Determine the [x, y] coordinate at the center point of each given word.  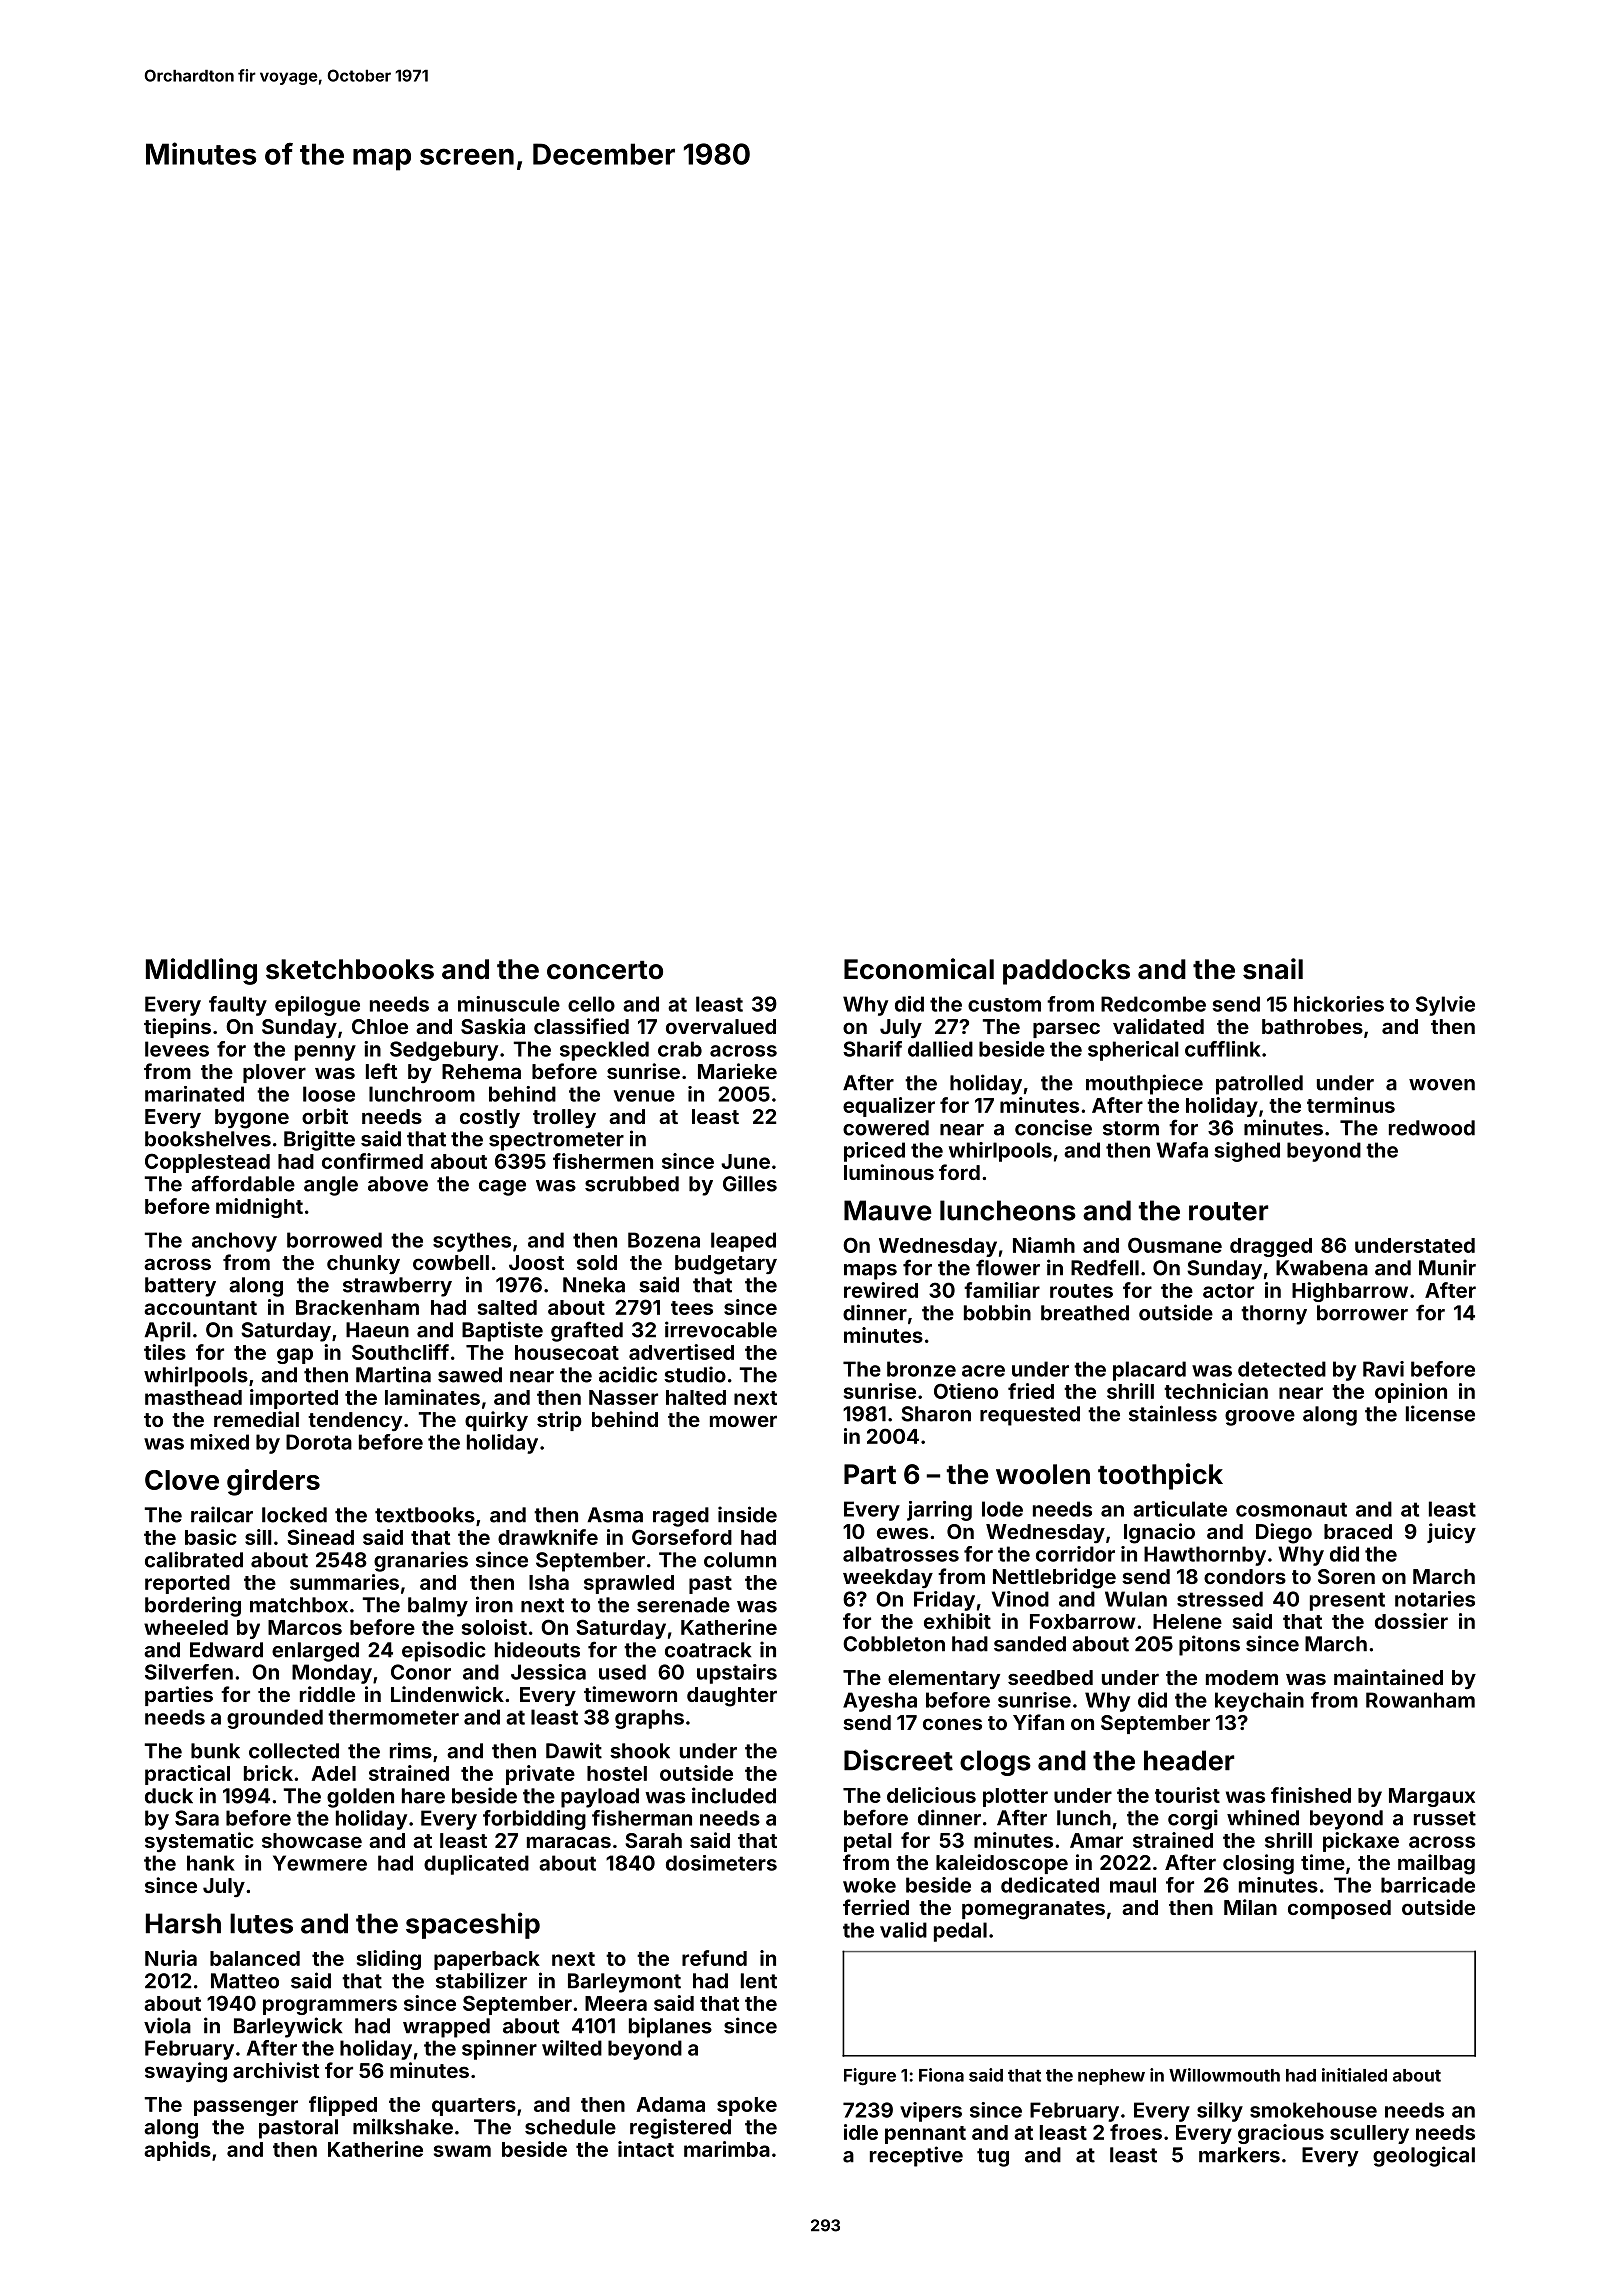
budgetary [726, 1265]
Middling [201, 971]
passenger [246, 2108]
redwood [1432, 1128]
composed [1339, 1909]
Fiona [941, 2075]
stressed [1220, 1599]
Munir [1447, 1267]
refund [714, 1958]
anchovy [234, 1242]
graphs [649, 1719]
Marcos [305, 1627]
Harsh [183, 1923]
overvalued [721, 1026]
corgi [1193, 1819]
